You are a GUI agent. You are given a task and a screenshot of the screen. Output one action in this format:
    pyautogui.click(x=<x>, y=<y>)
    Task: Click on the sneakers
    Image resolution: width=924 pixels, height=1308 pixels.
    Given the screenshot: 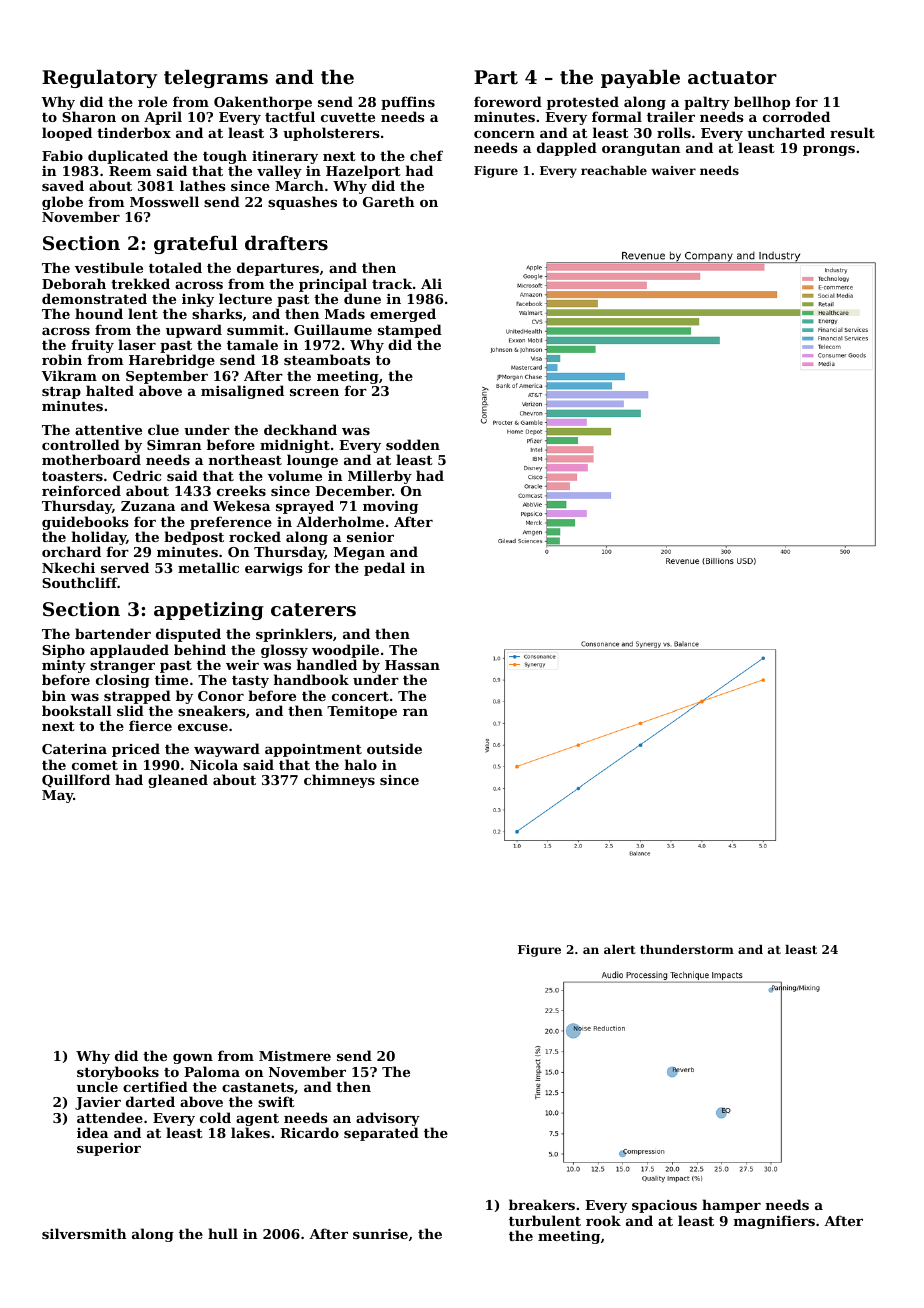 What is the action you would take?
    pyautogui.click(x=212, y=710)
